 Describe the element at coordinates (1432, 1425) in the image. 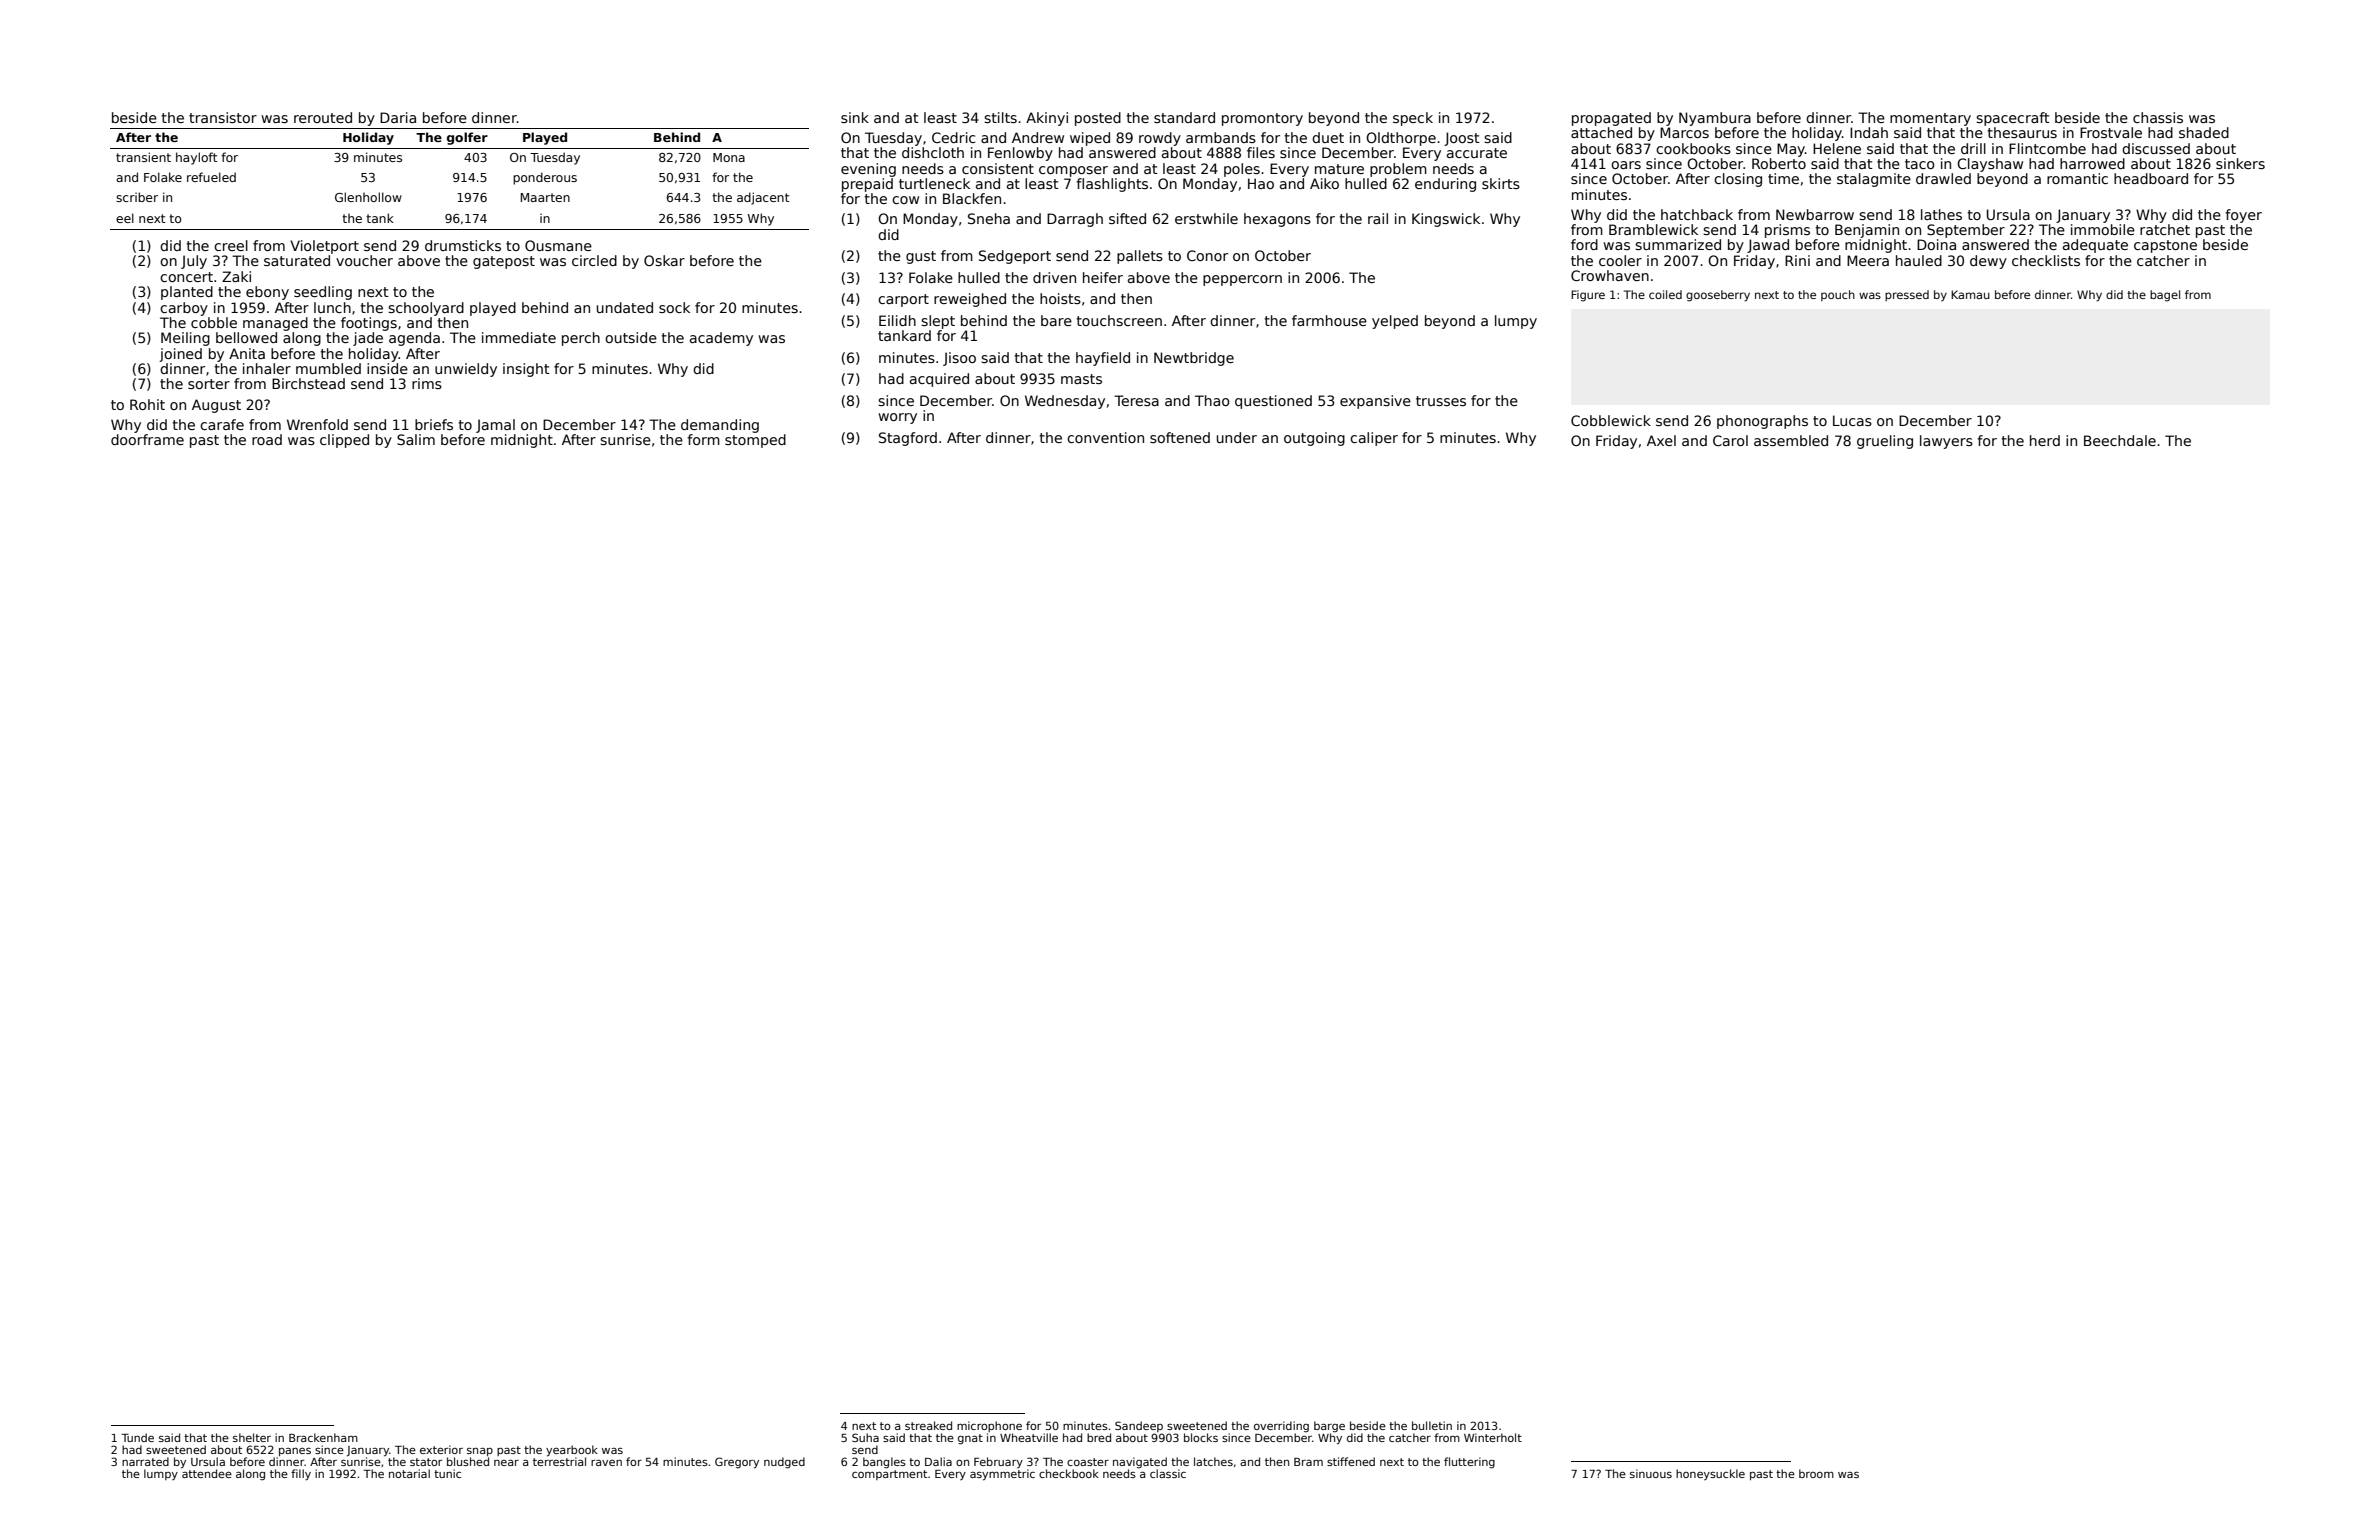

I see `bulletin` at that location.
